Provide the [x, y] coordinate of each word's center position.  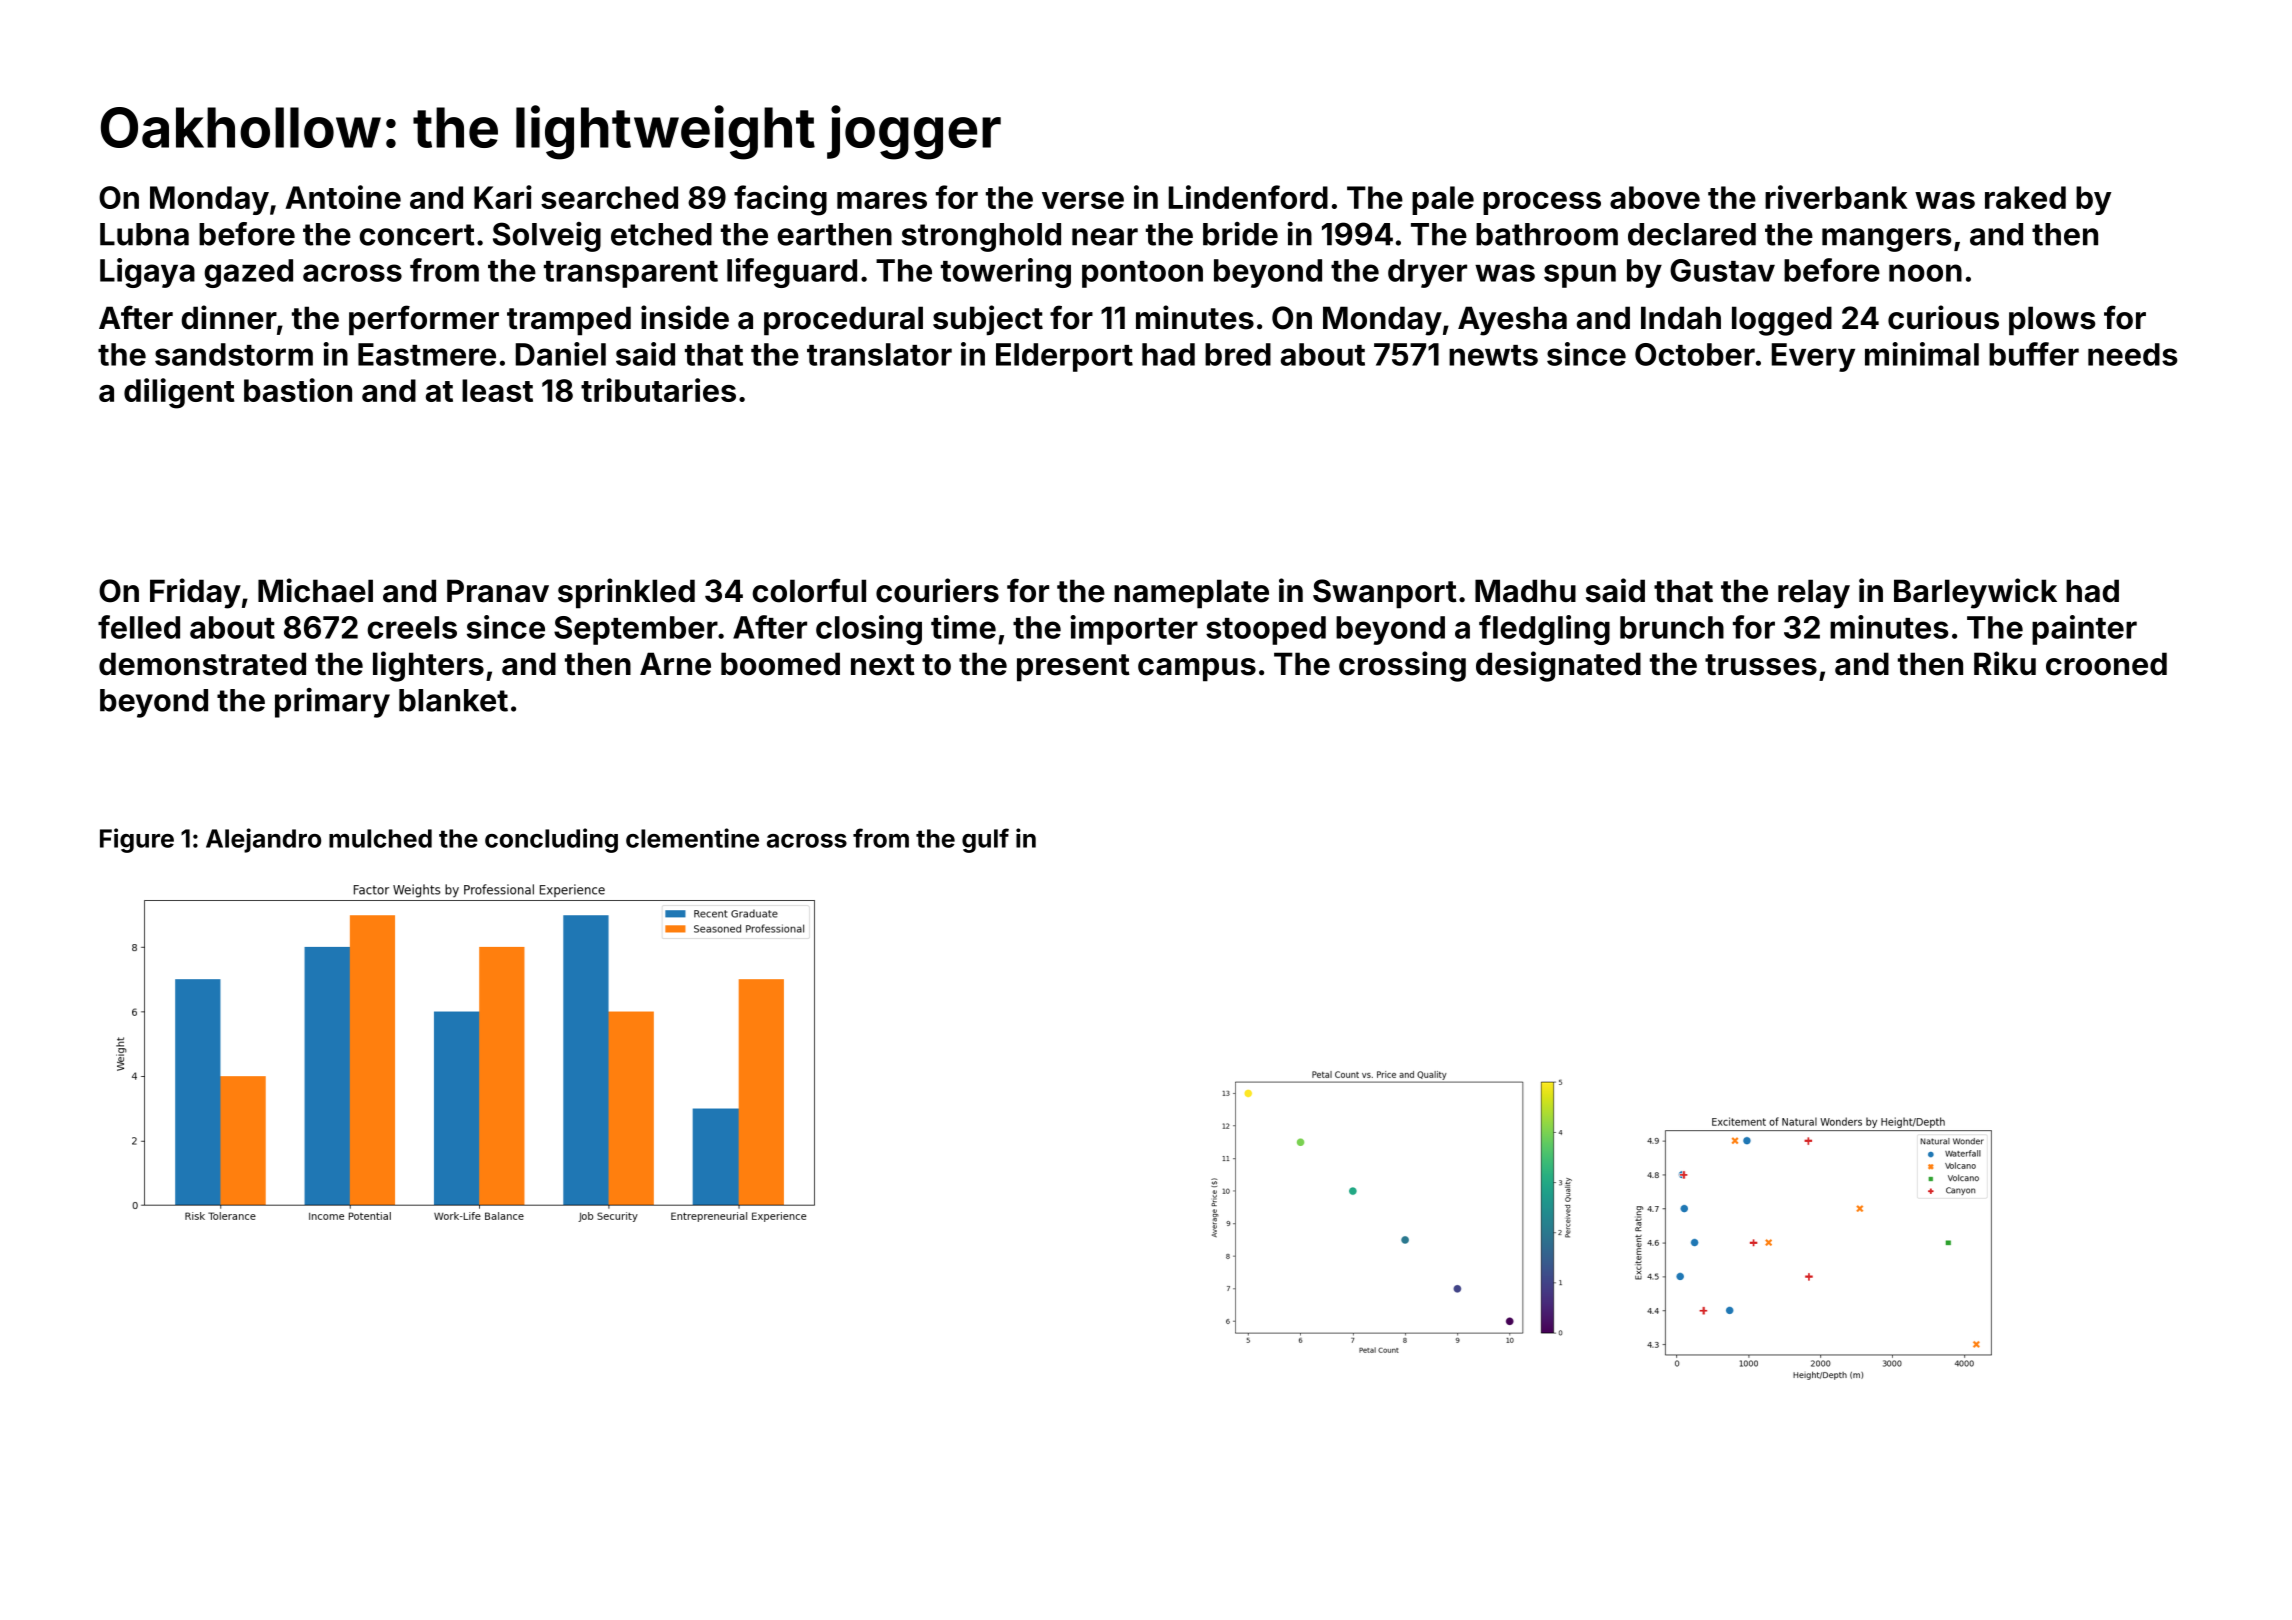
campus [1197, 670]
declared [1692, 234]
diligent [179, 393]
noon [1925, 273]
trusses [1761, 665]
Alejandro [263, 840]
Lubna [144, 234]
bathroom [1547, 234]
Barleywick [1975, 593]
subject [988, 320]
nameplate [1191, 594]
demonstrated [202, 664]
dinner [229, 317]
